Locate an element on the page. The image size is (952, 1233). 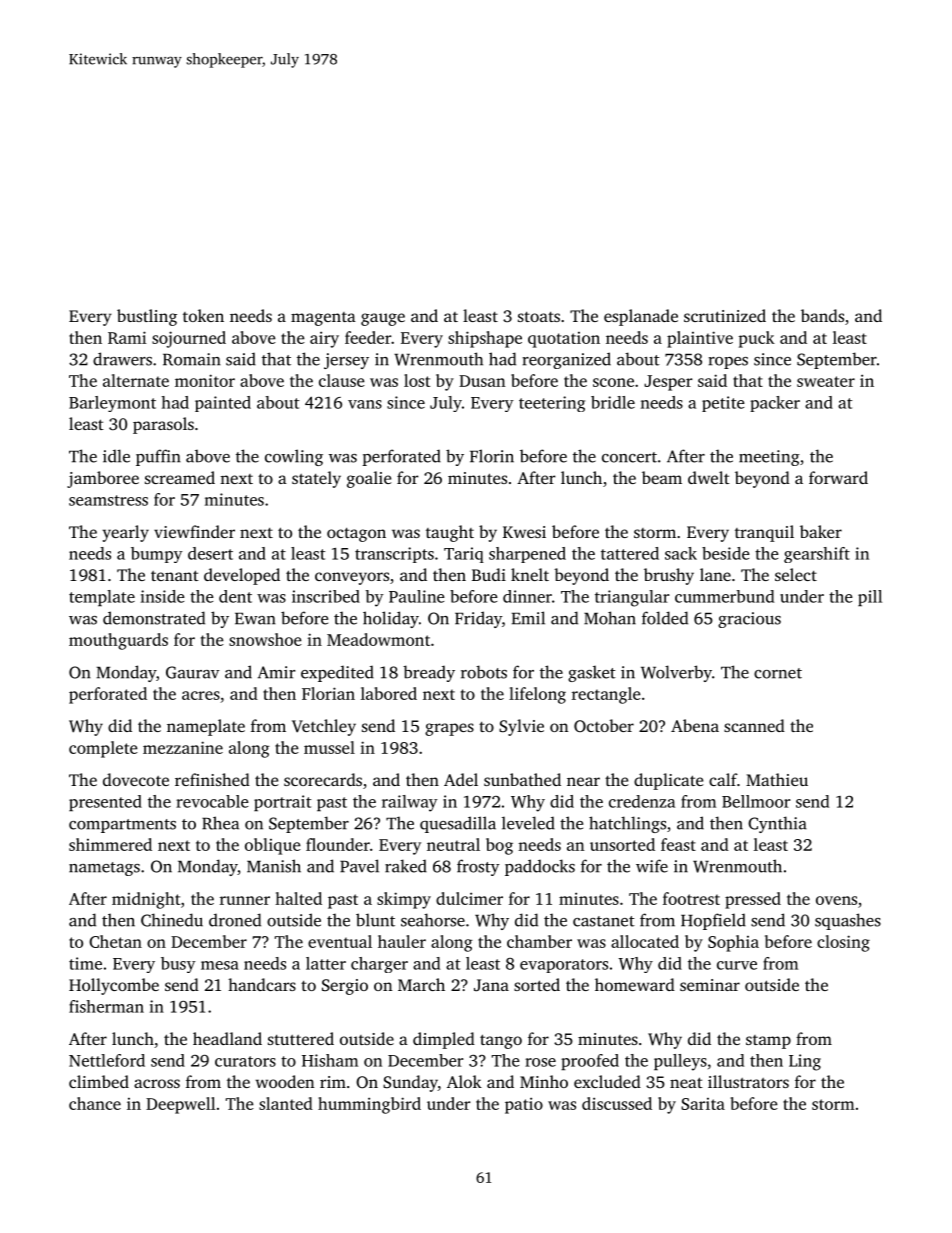
drawers is located at coordinates (122, 359).
